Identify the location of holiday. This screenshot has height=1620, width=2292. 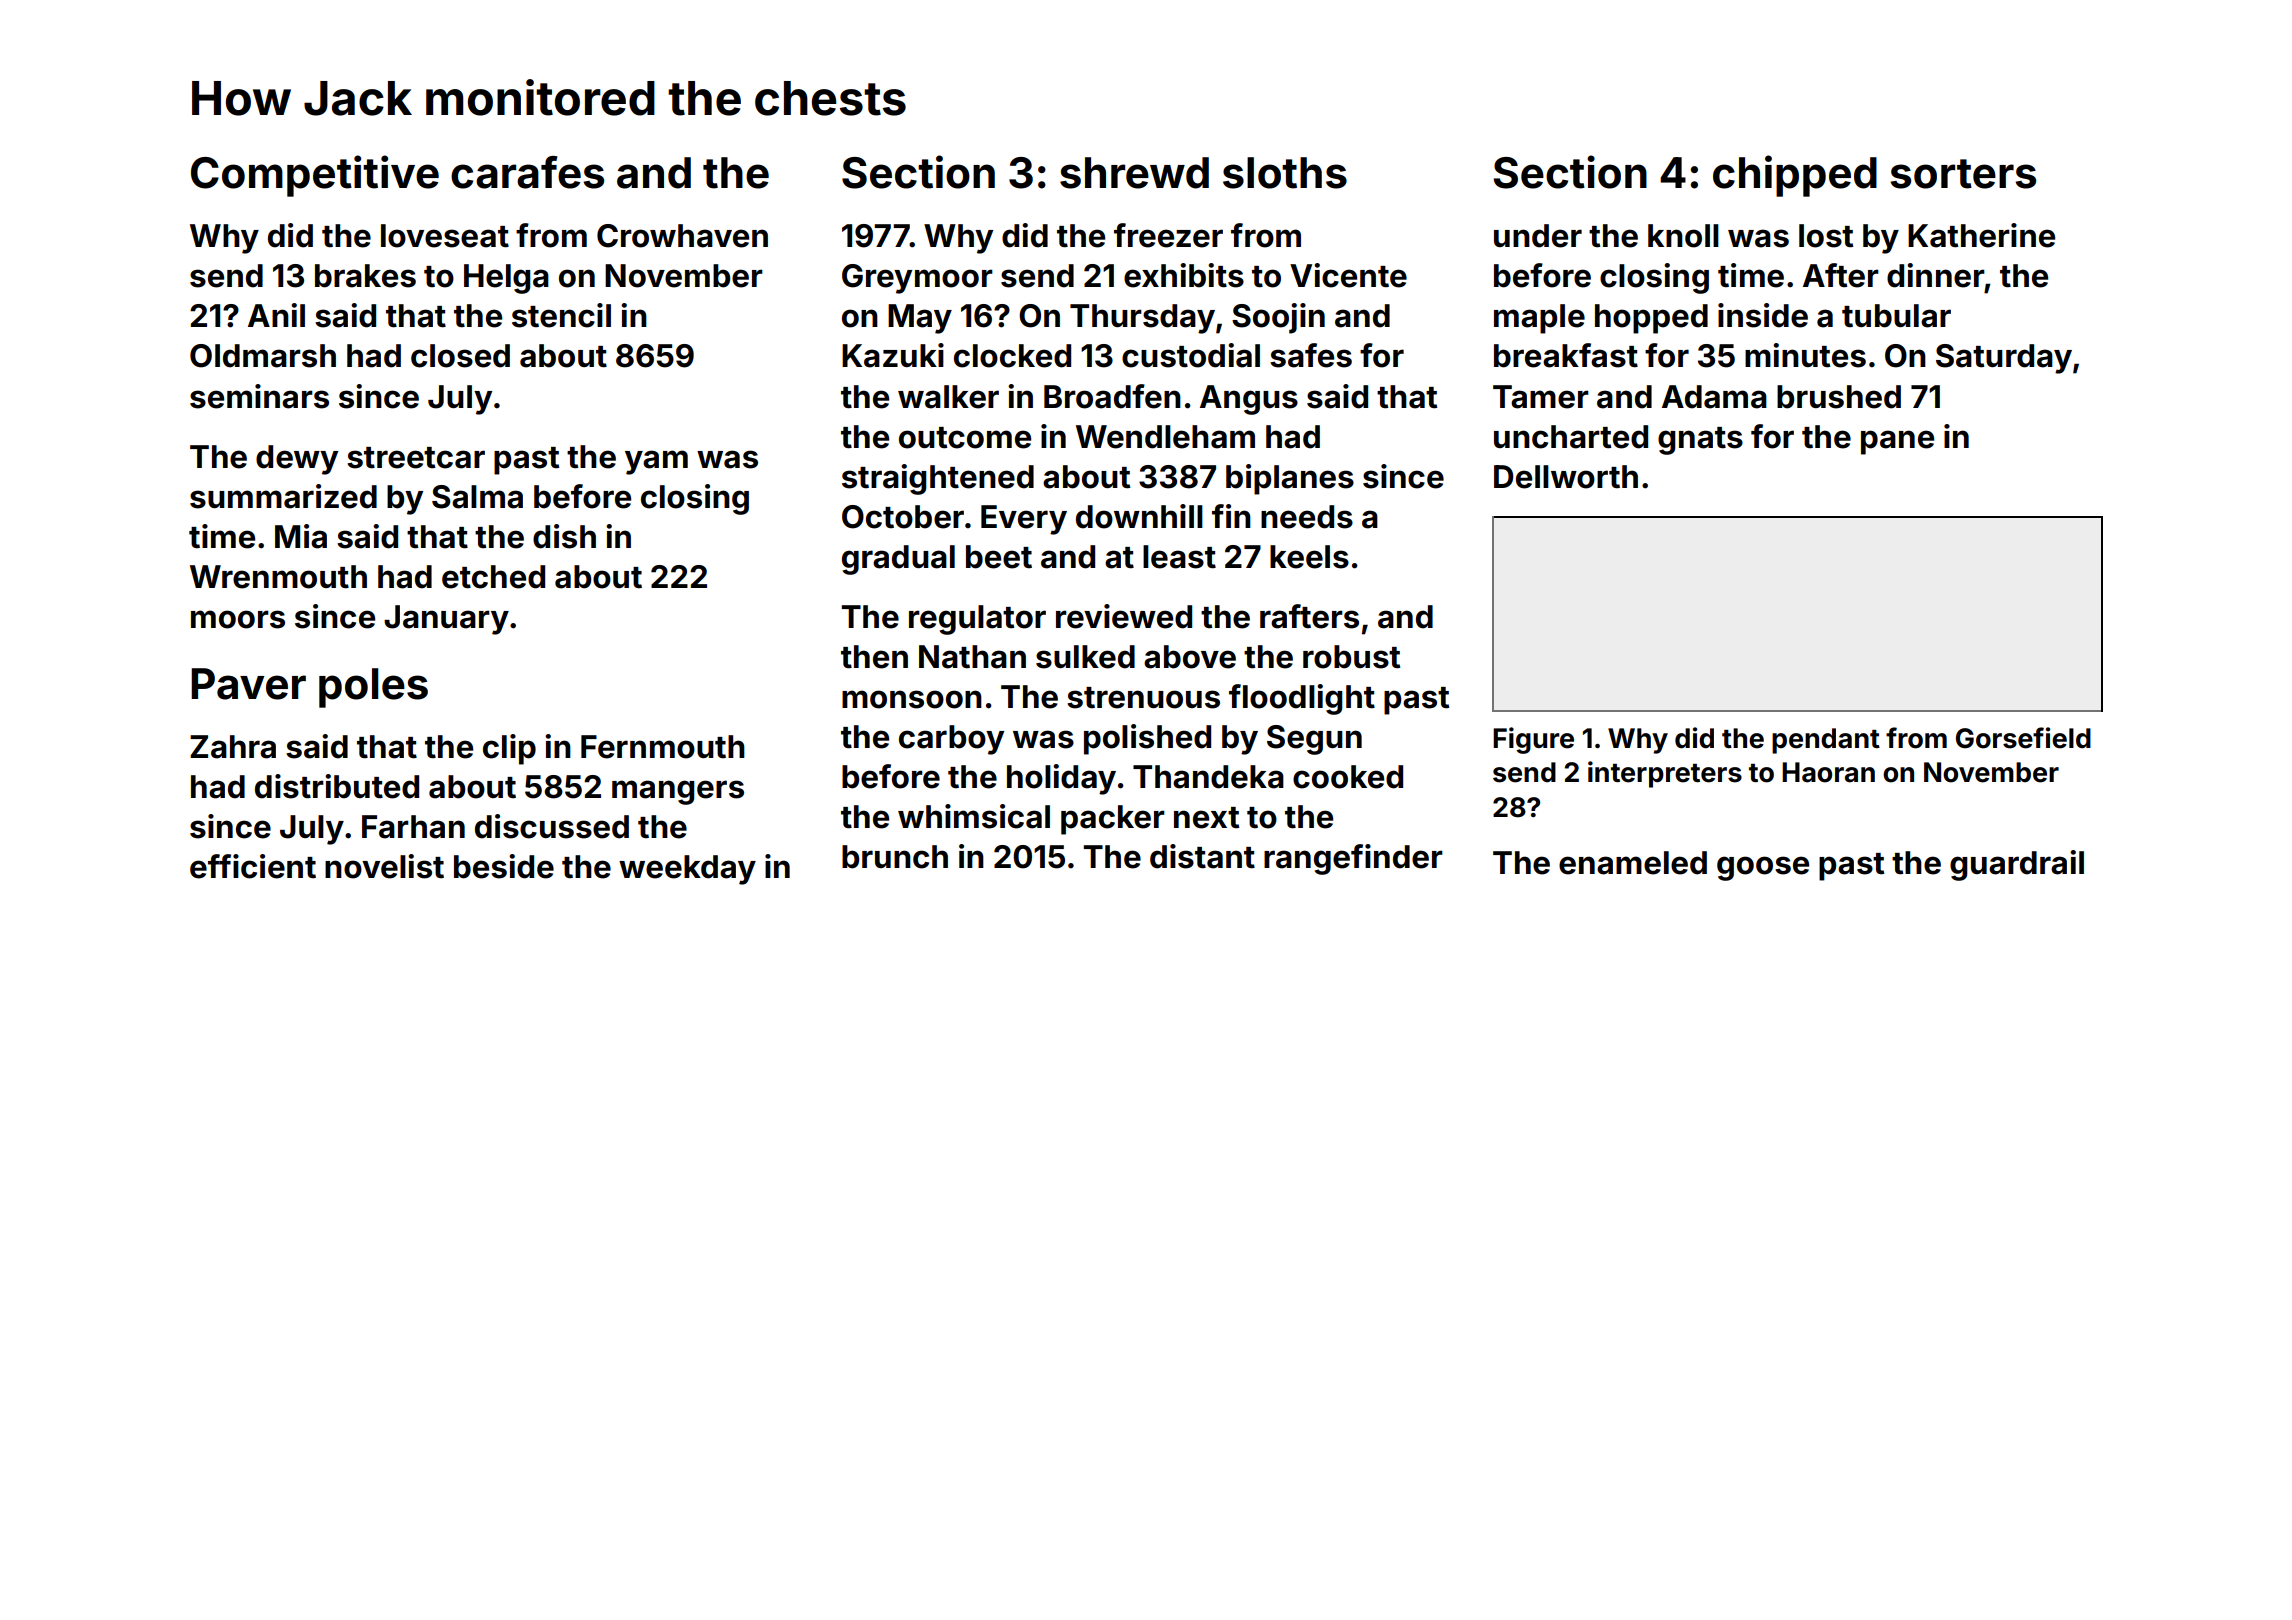
(1061, 779).
